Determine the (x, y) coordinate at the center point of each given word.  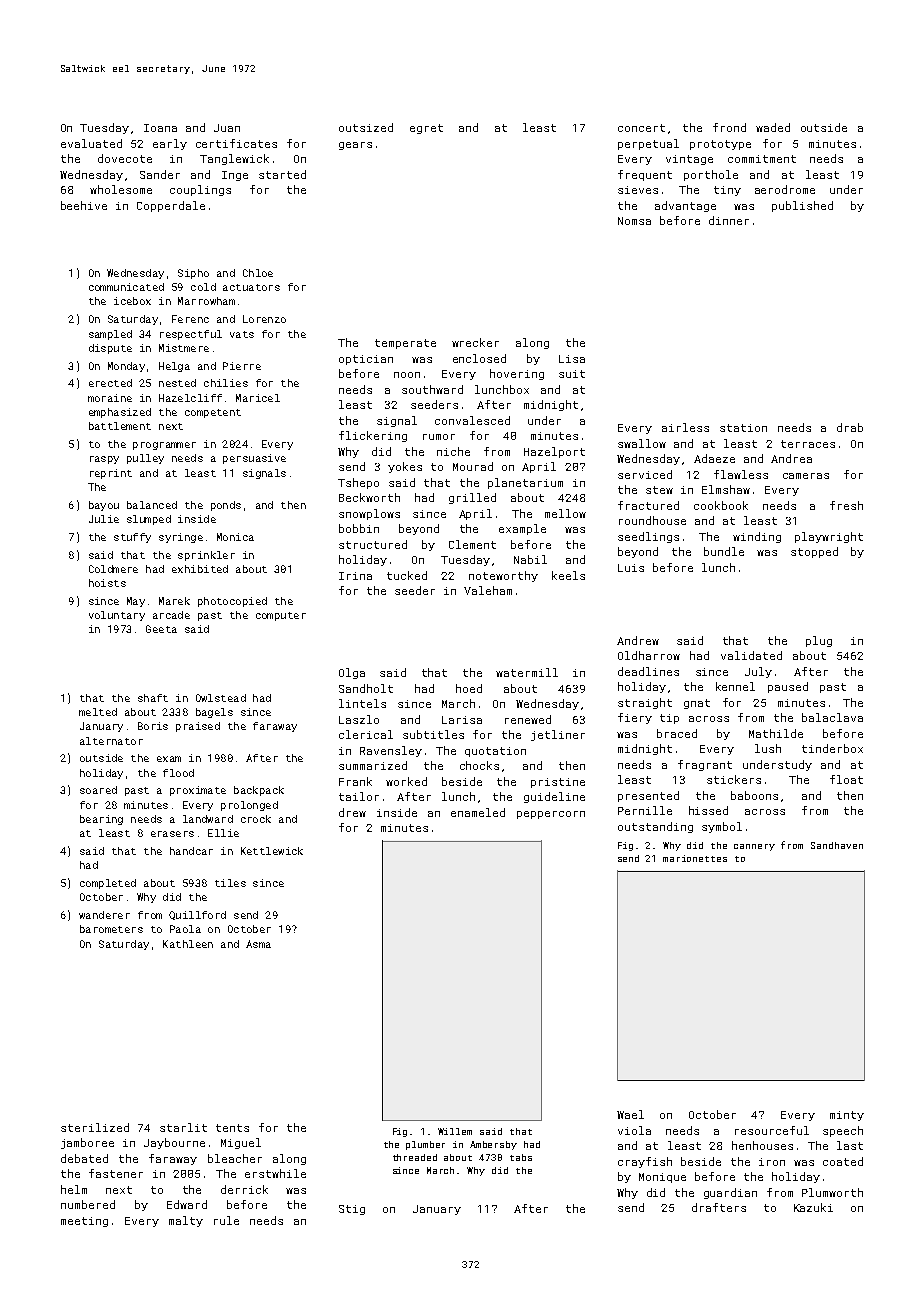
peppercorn (551, 815)
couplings (200, 190)
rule (226, 1220)
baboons (754, 795)
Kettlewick (272, 851)
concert (641, 128)
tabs (521, 1157)
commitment (762, 159)
